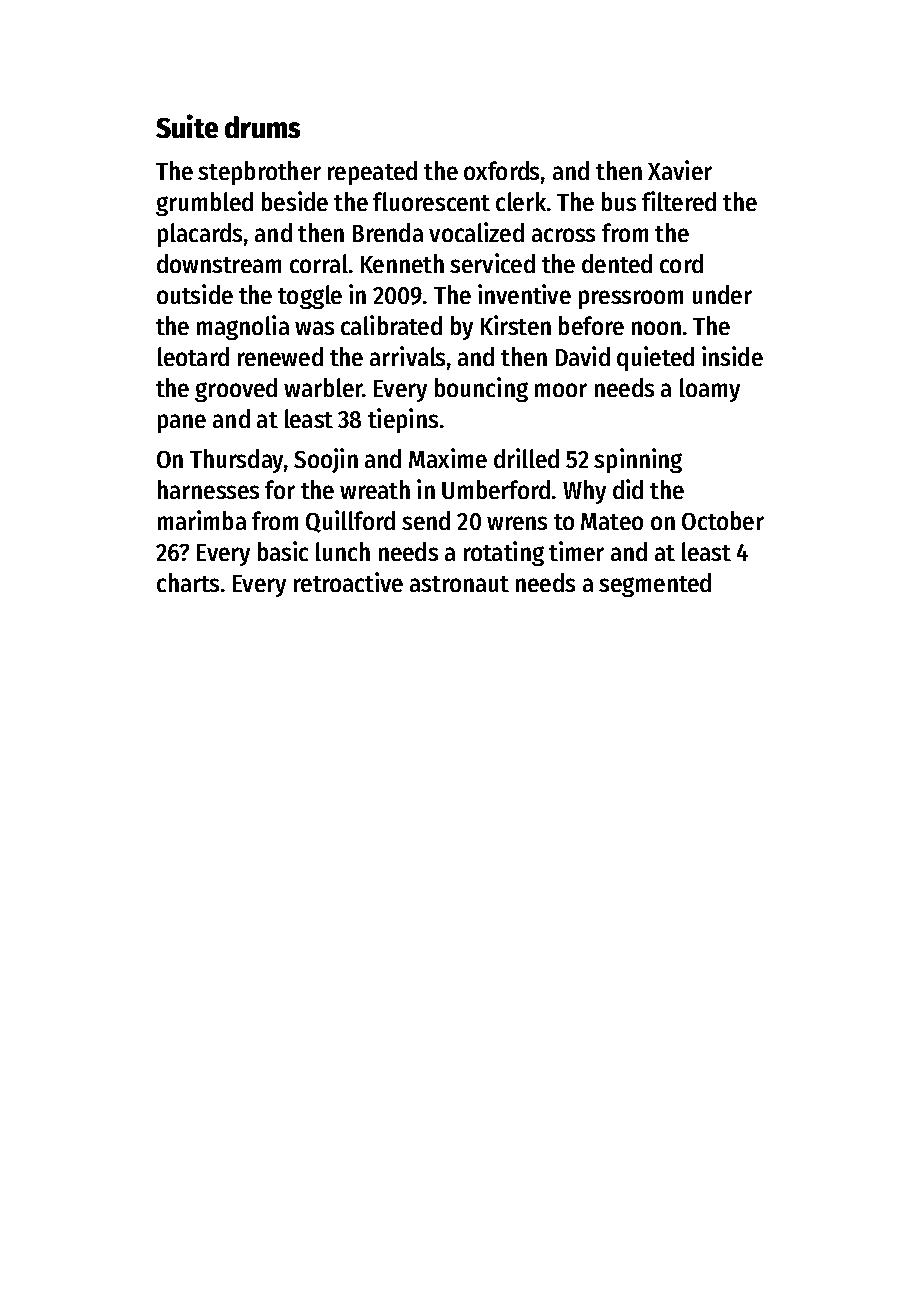 The height and width of the screenshot is (1311, 924). Describe the element at coordinates (323, 387) in the screenshot. I see `warbler` at that location.
